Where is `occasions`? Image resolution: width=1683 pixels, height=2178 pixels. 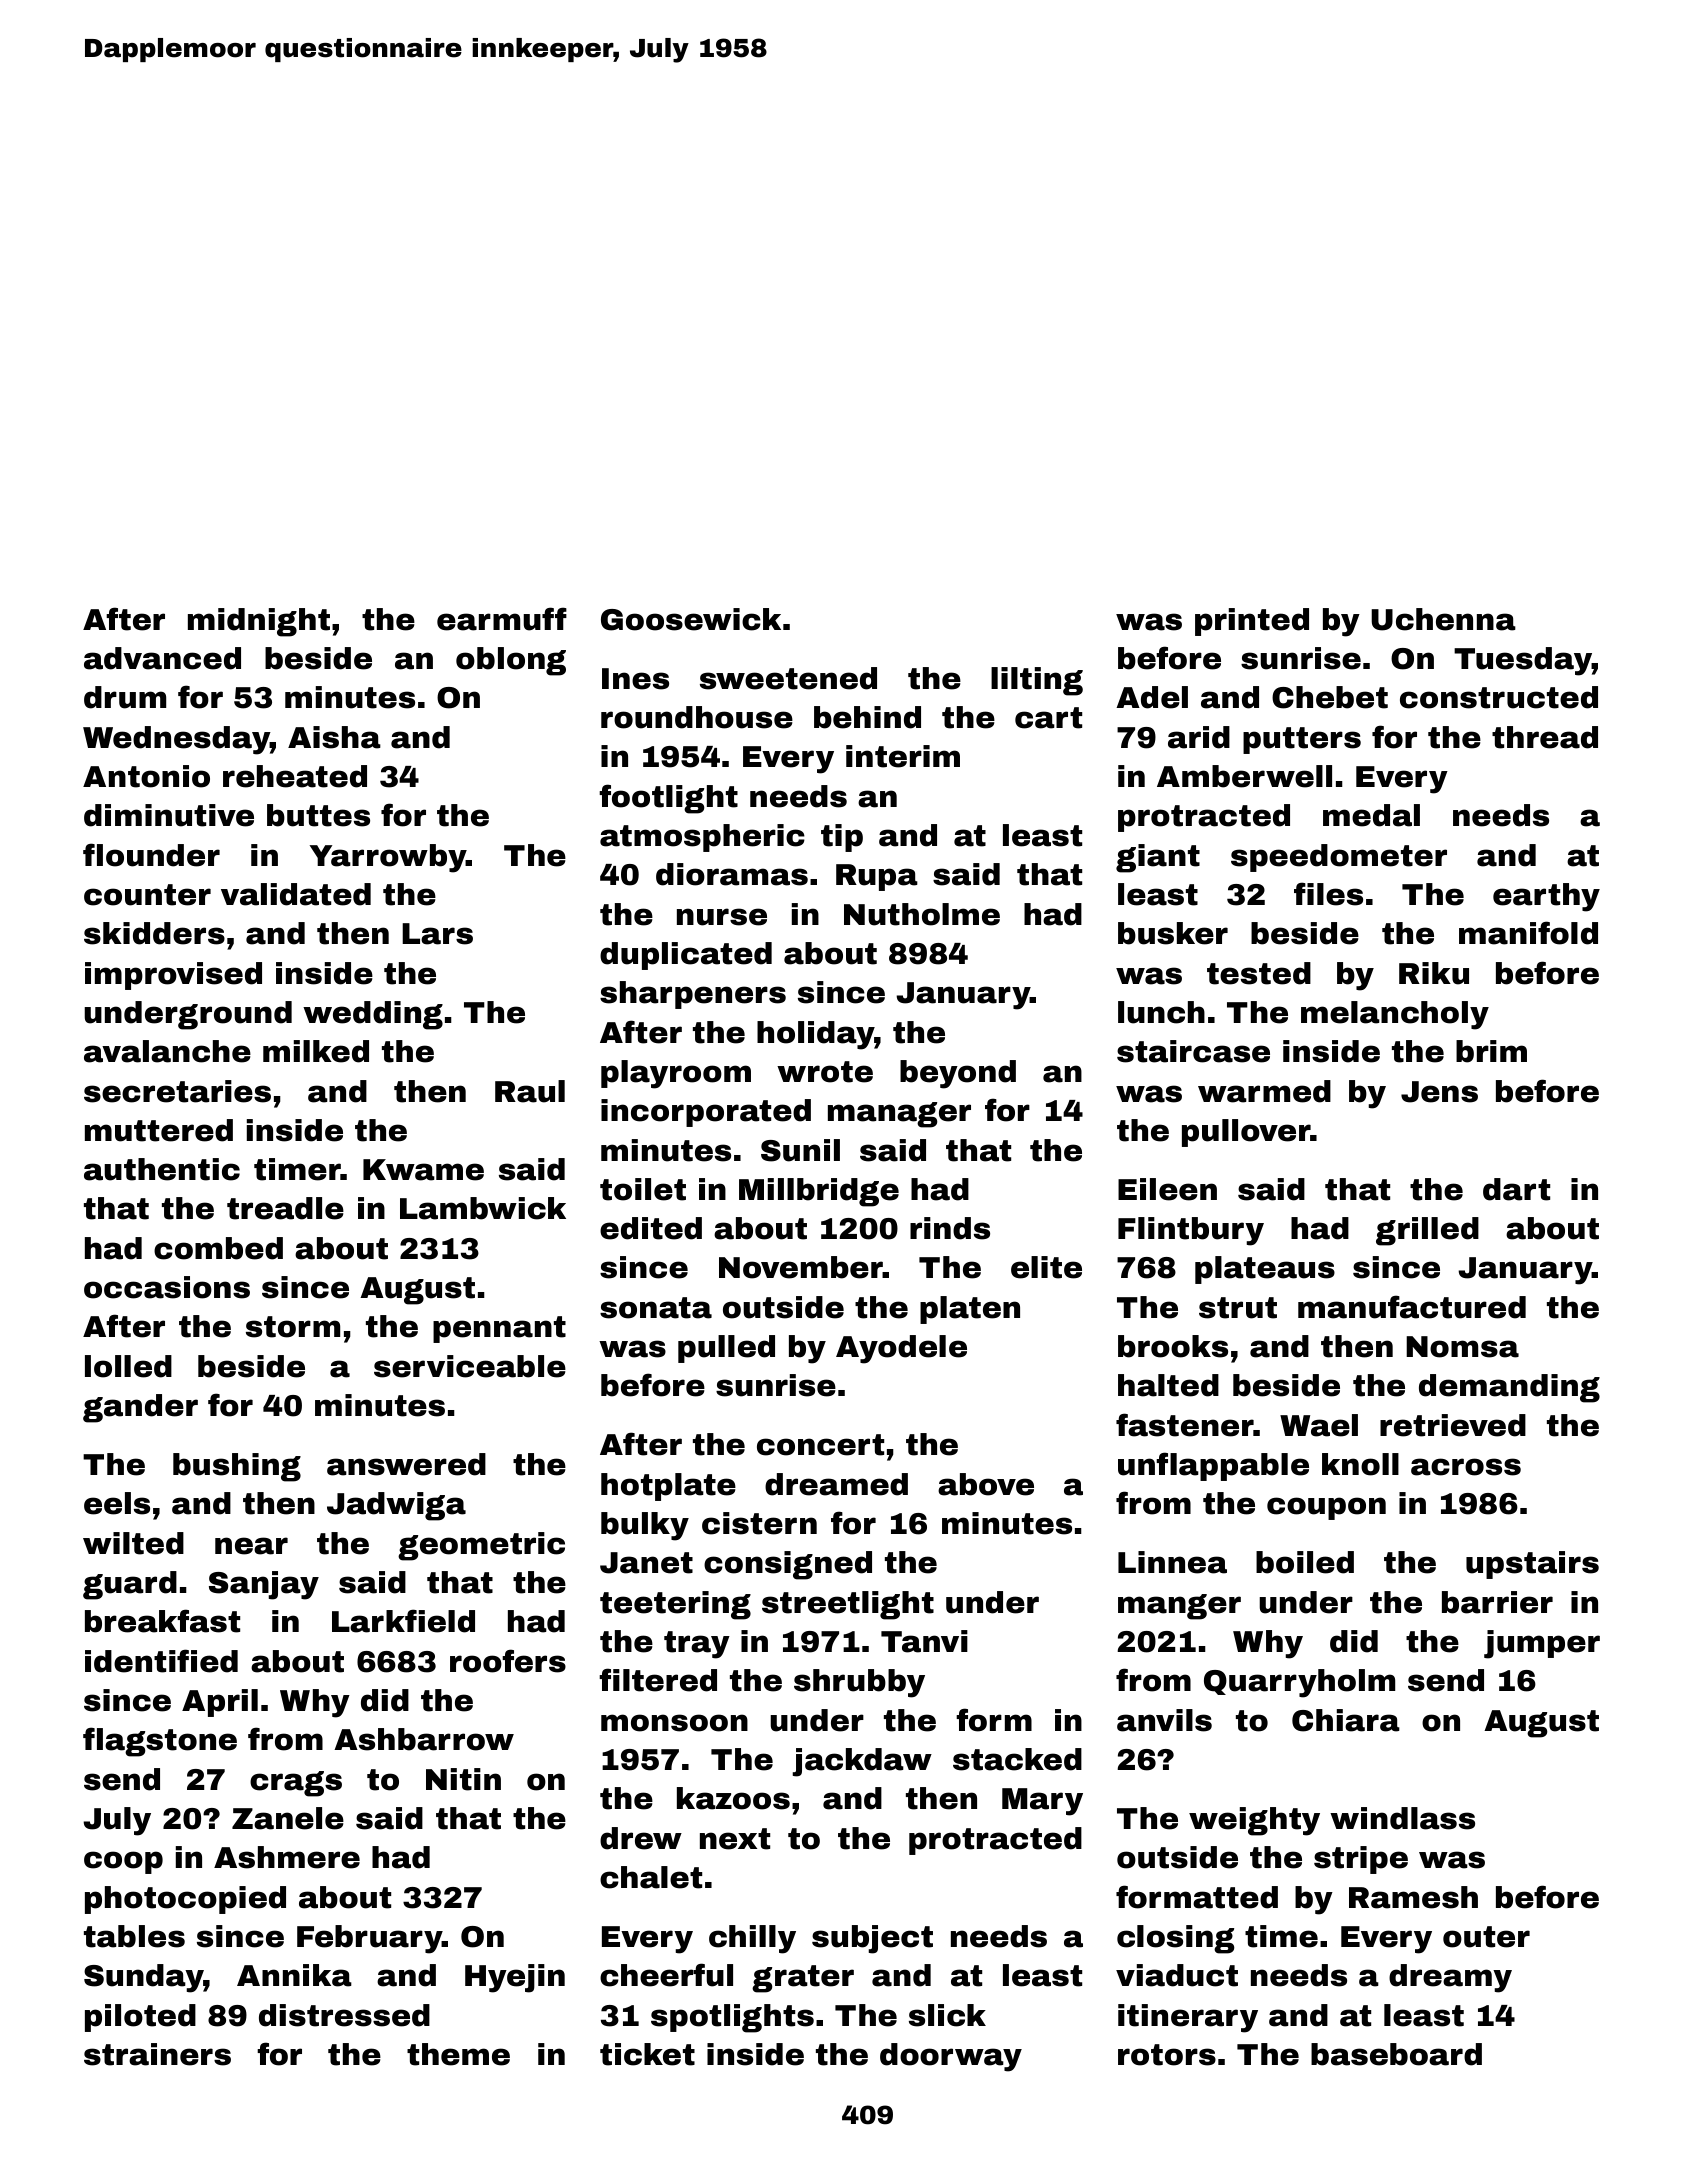
occasions is located at coordinates (167, 1287).
